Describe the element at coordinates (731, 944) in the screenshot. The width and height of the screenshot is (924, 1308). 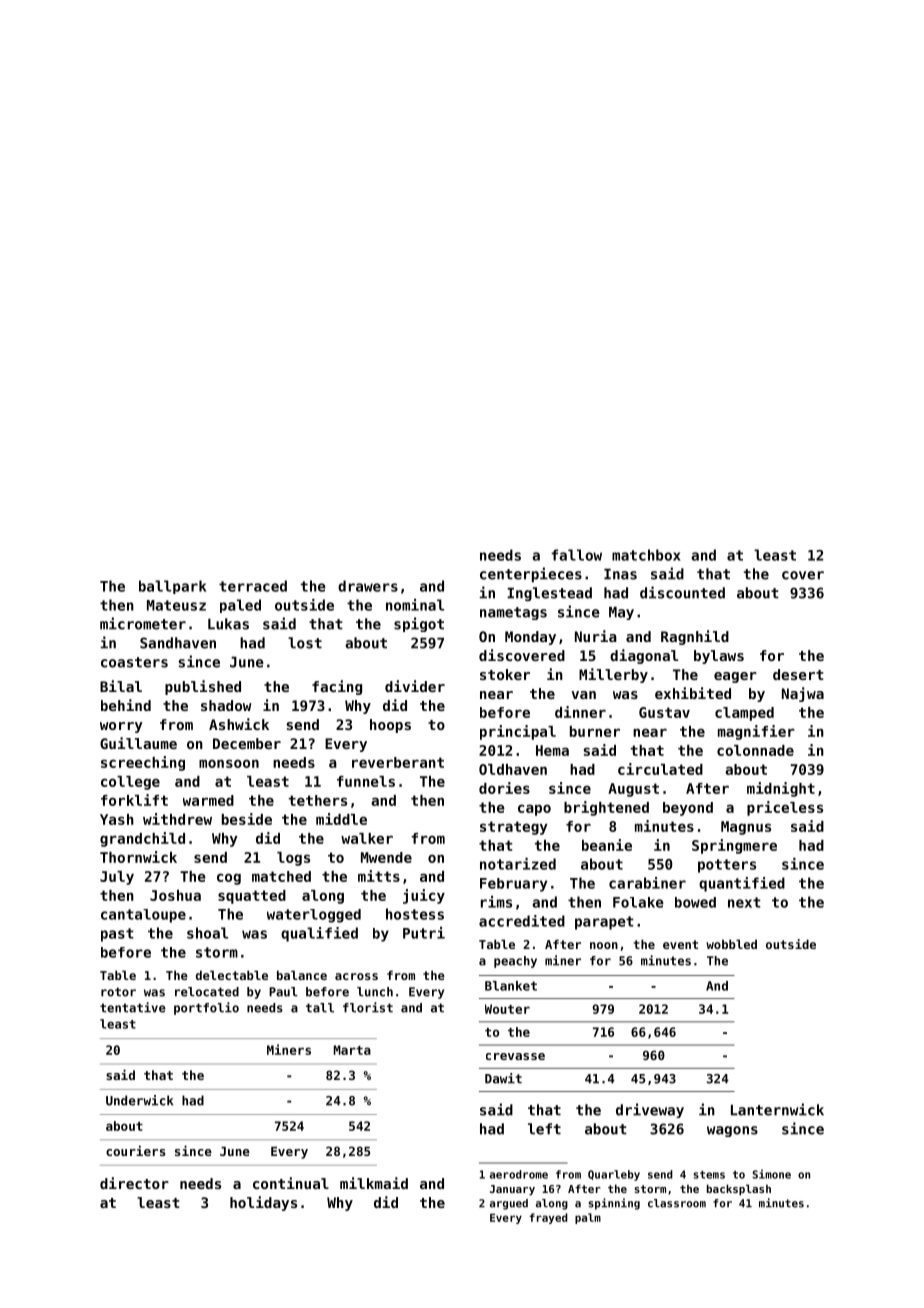
I see `wobbled` at that location.
